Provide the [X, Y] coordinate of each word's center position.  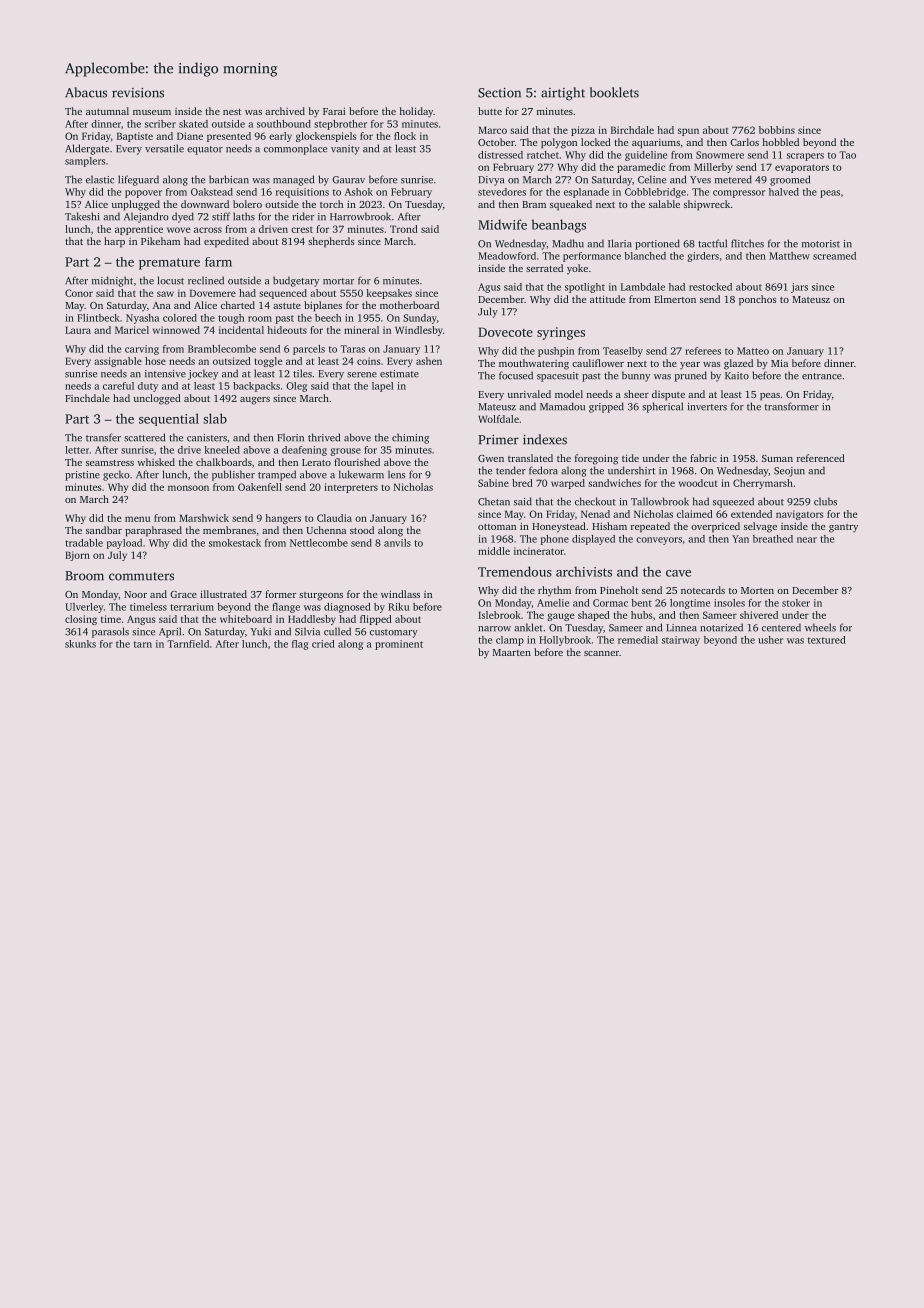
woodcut [698, 483]
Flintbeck [98, 318]
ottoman [497, 527]
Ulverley [84, 608]
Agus [489, 288]
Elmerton [675, 299]
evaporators [802, 168]
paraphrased [153, 531]
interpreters [351, 488]
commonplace [295, 149]
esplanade [586, 193]
